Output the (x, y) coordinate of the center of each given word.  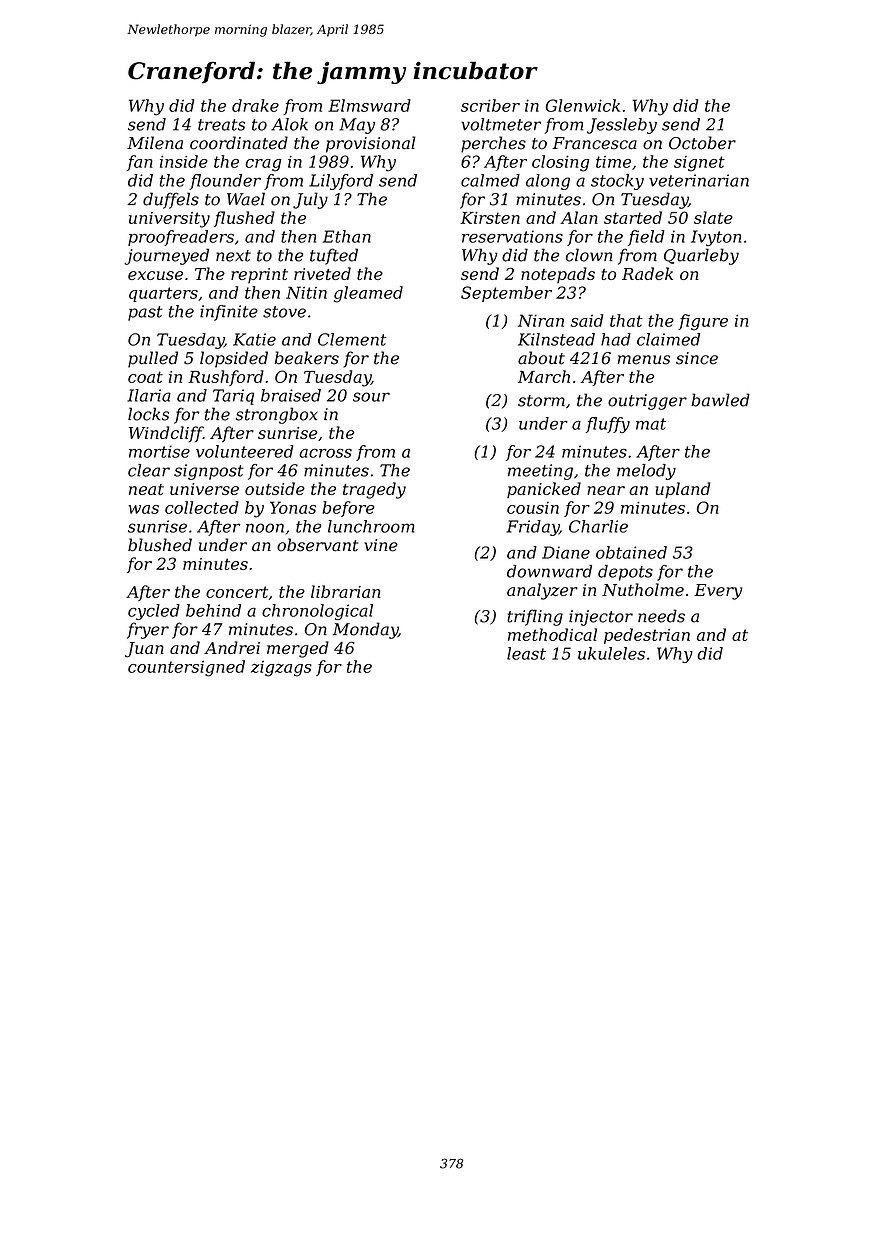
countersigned (186, 668)
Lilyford (341, 182)
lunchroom (371, 526)
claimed (668, 339)
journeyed (166, 256)
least (526, 653)
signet (699, 164)
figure (703, 322)
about (541, 358)
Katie (254, 339)
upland (683, 490)
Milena (155, 143)
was (143, 509)
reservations (512, 236)
